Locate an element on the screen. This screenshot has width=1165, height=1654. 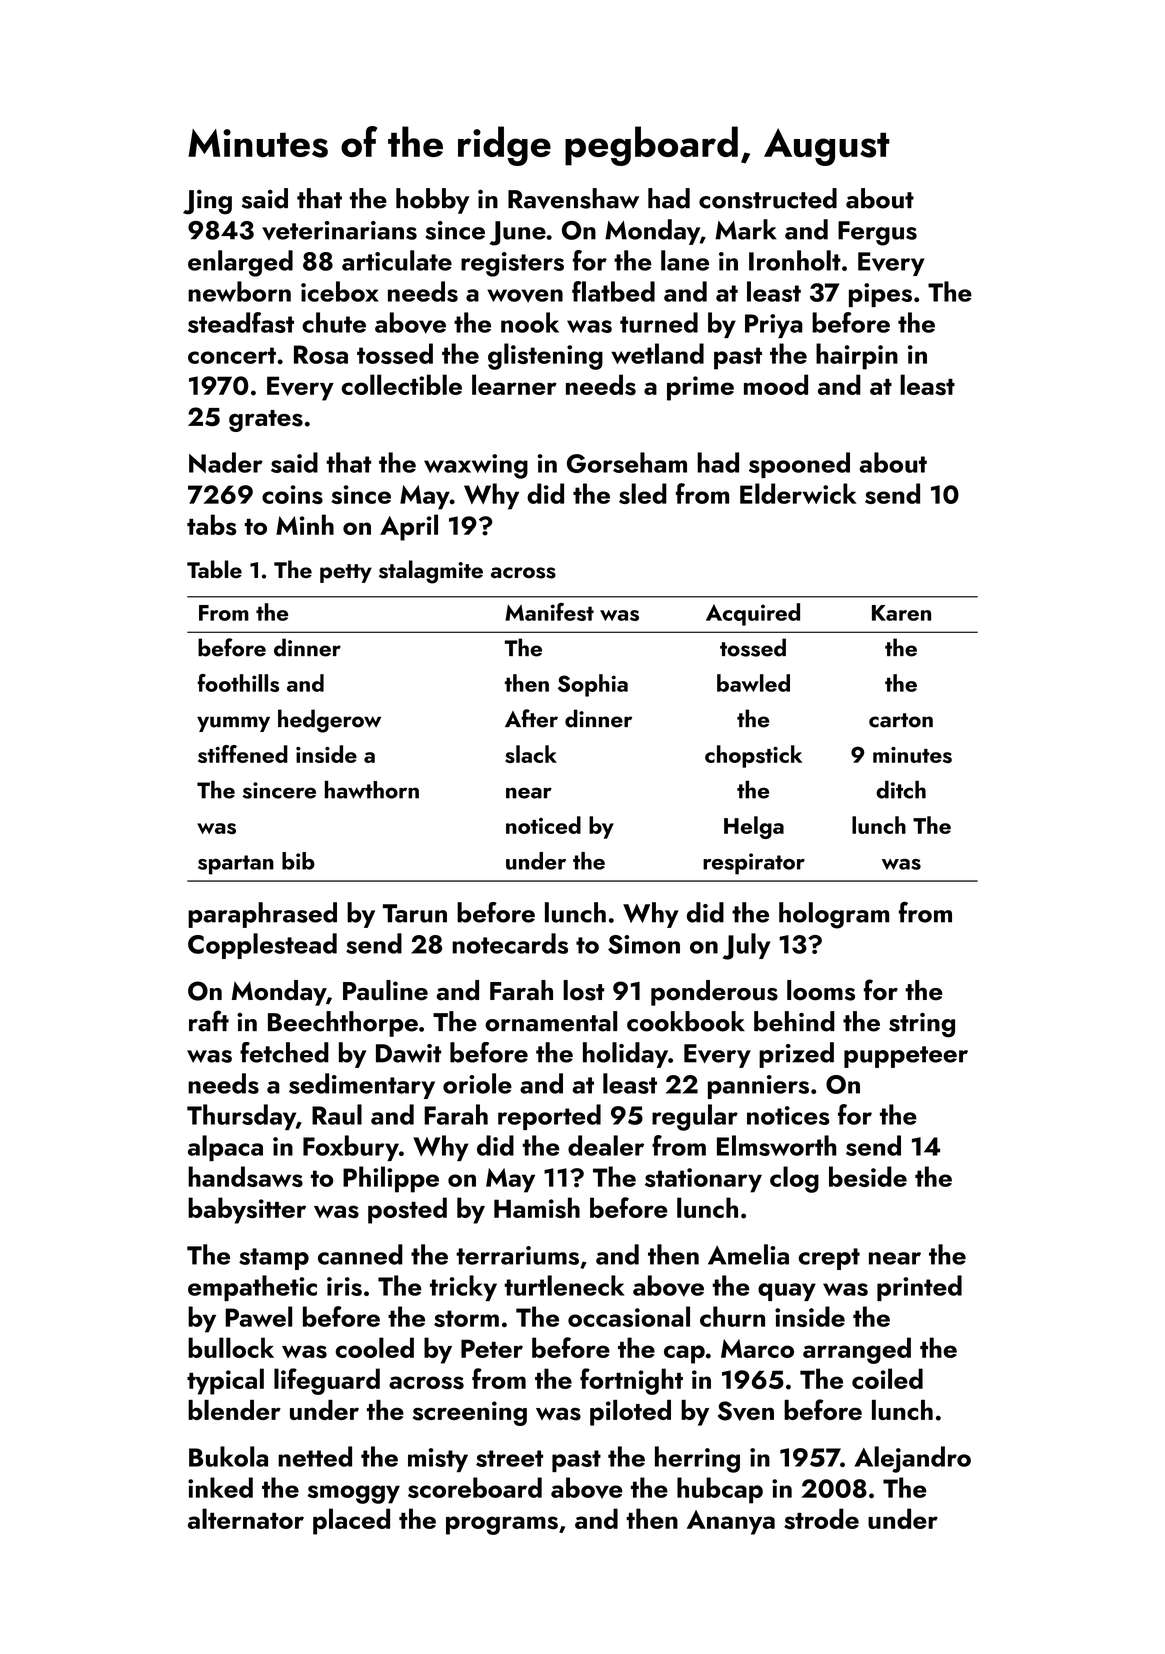
Jing is located at coordinates (207, 202).
